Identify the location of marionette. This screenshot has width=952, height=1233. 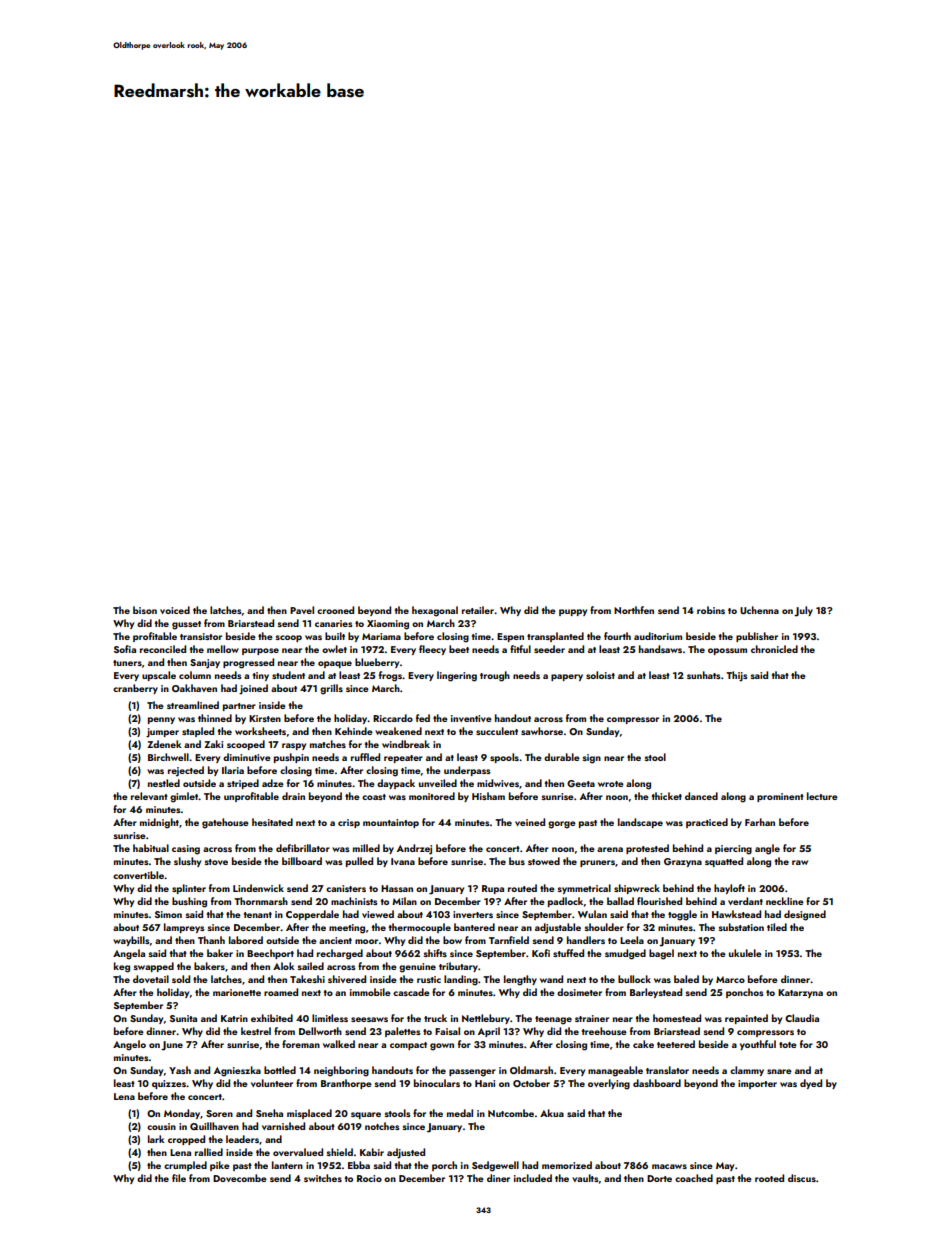
(237, 992).
